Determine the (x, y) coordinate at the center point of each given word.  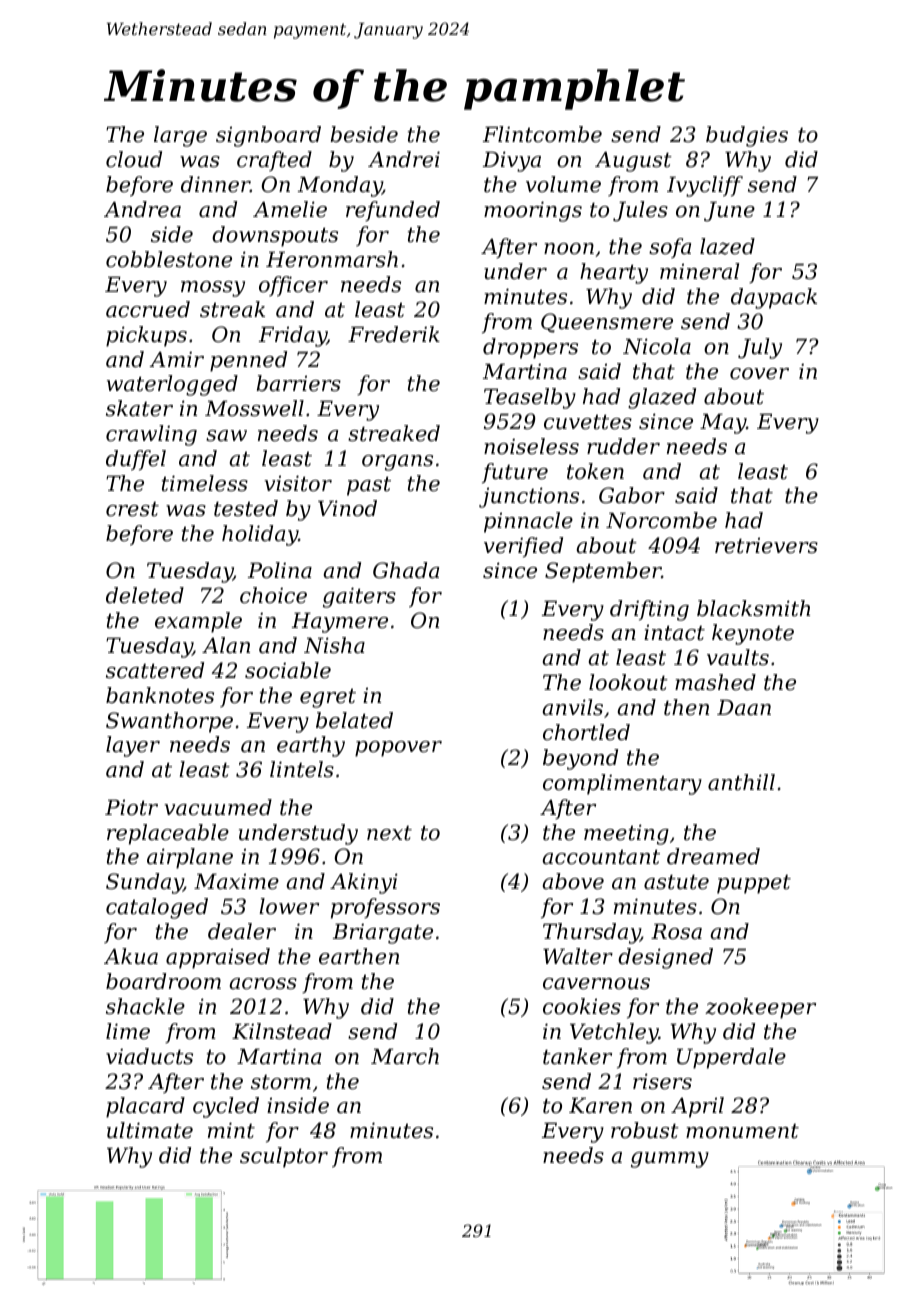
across (263, 984)
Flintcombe (542, 134)
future (515, 473)
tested (246, 508)
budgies (747, 136)
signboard (268, 136)
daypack (774, 298)
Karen (600, 1105)
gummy (670, 1160)
